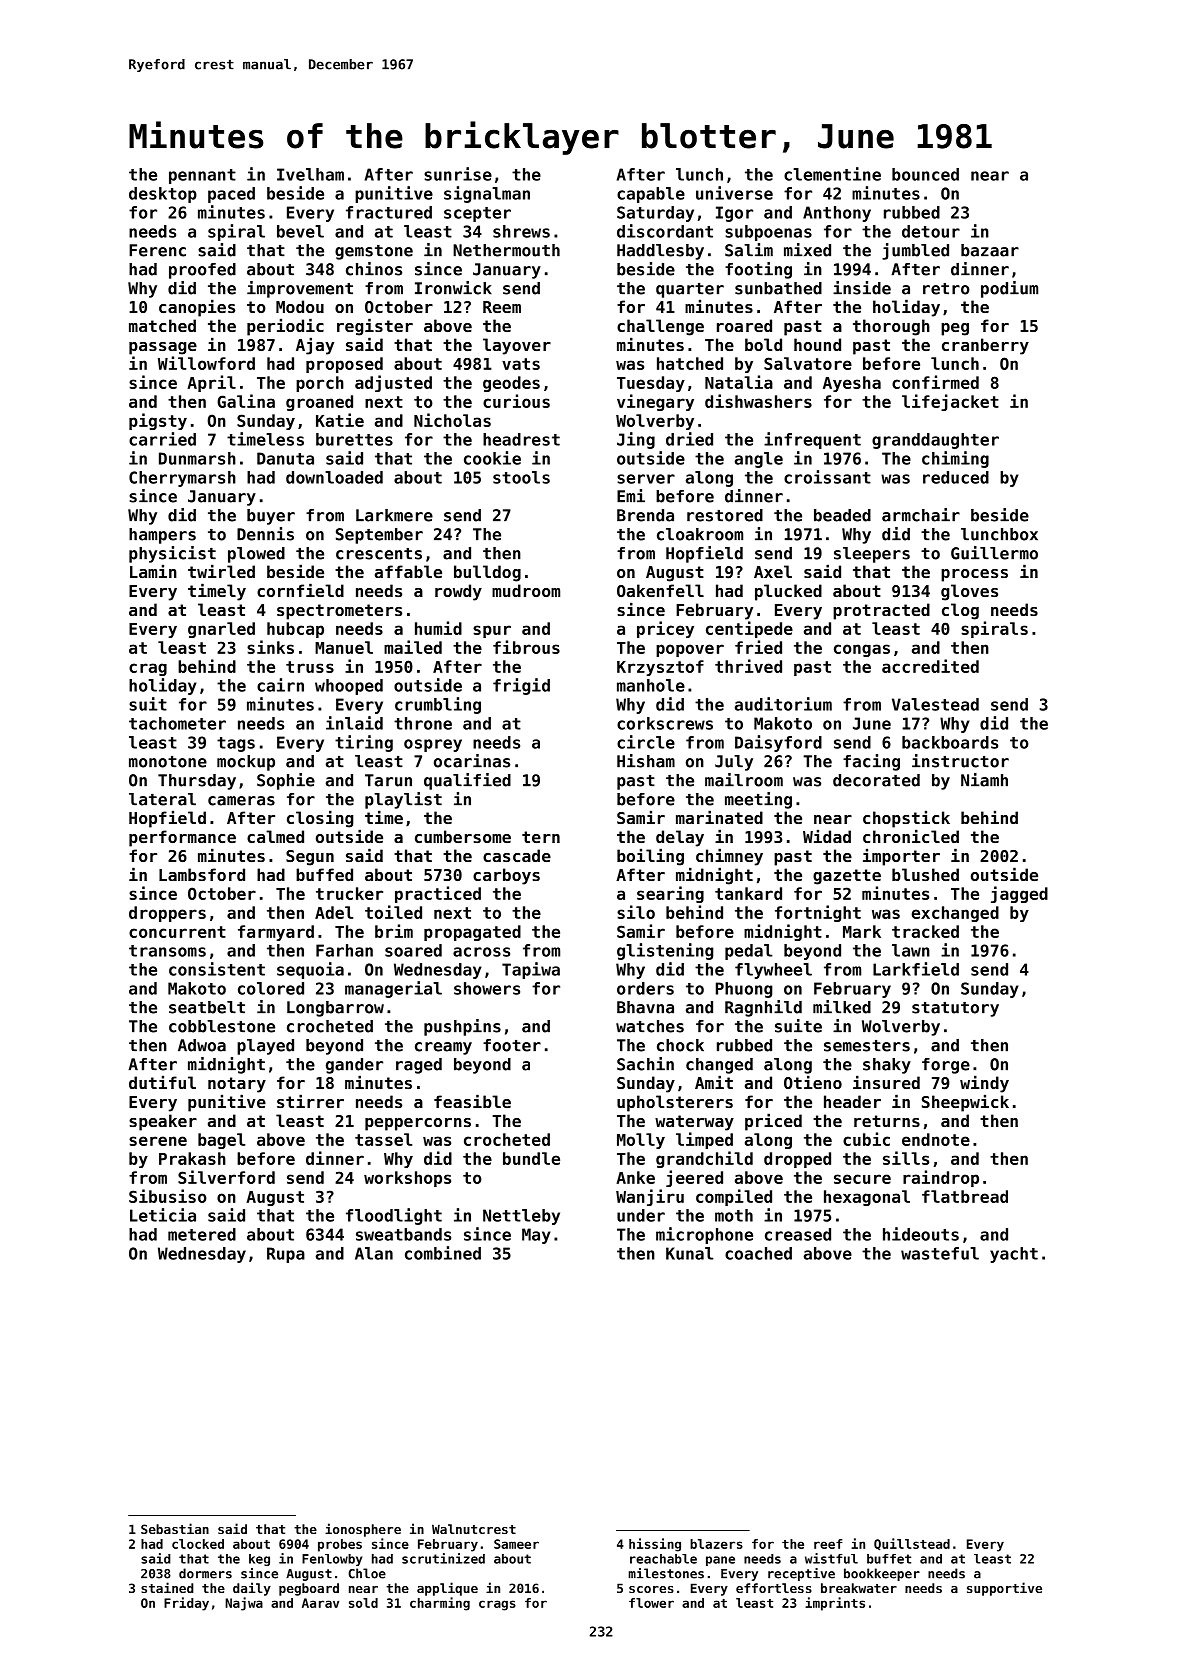 This screenshot has height=1665, width=1178. What do you see at coordinates (876, 780) in the screenshot?
I see `decorated` at bounding box center [876, 780].
